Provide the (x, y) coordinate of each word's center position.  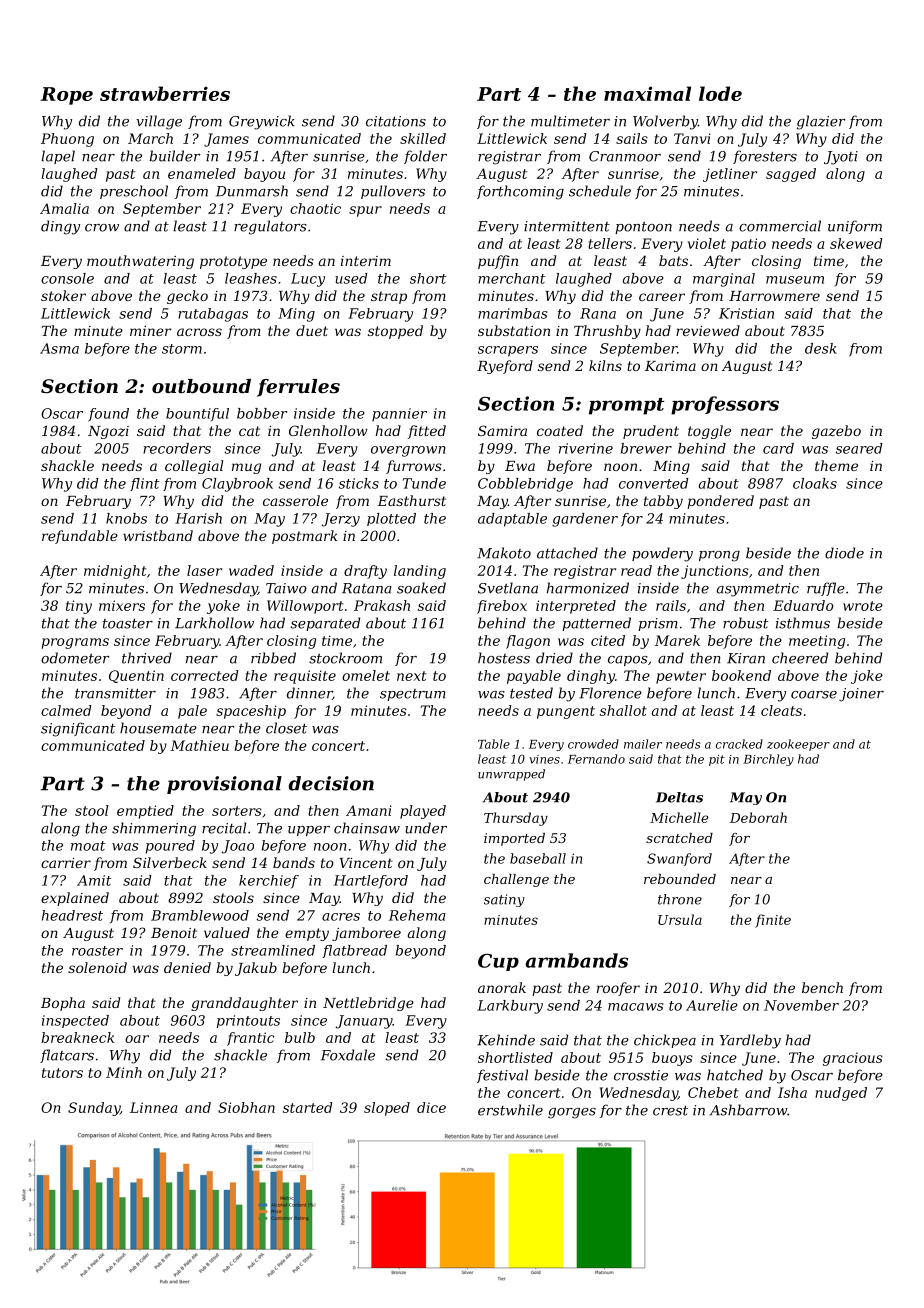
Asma (59, 348)
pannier (399, 415)
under (426, 828)
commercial (780, 226)
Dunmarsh (252, 191)
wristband (158, 535)
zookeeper (798, 745)
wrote (863, 606)
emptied (145, 812)
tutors (62, 1073)
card (778, 448)
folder (425, 157)
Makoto (504, 553)
